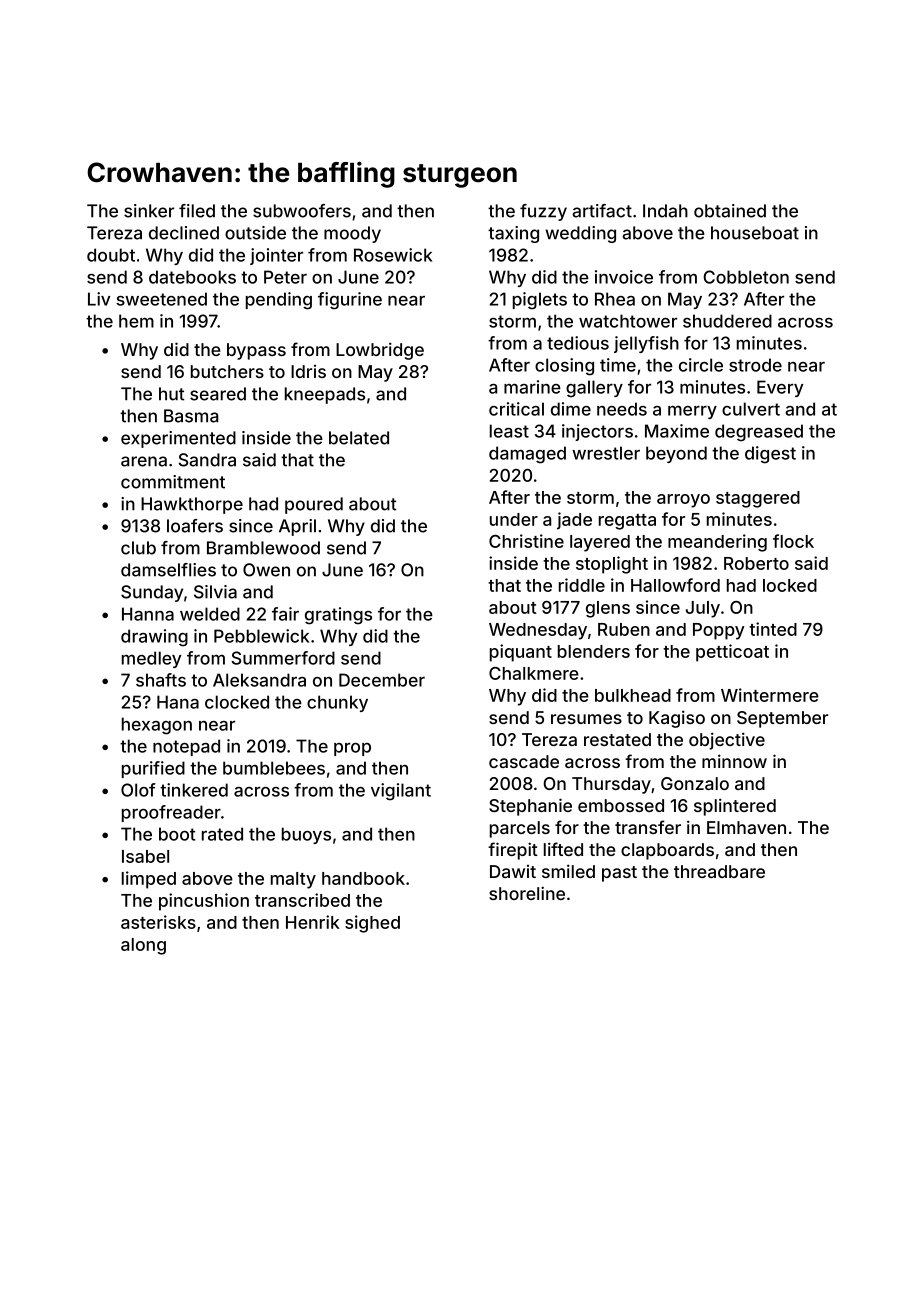  Describe the element at coordinates (306, 835) in the document. I see `buoys` at that location.
